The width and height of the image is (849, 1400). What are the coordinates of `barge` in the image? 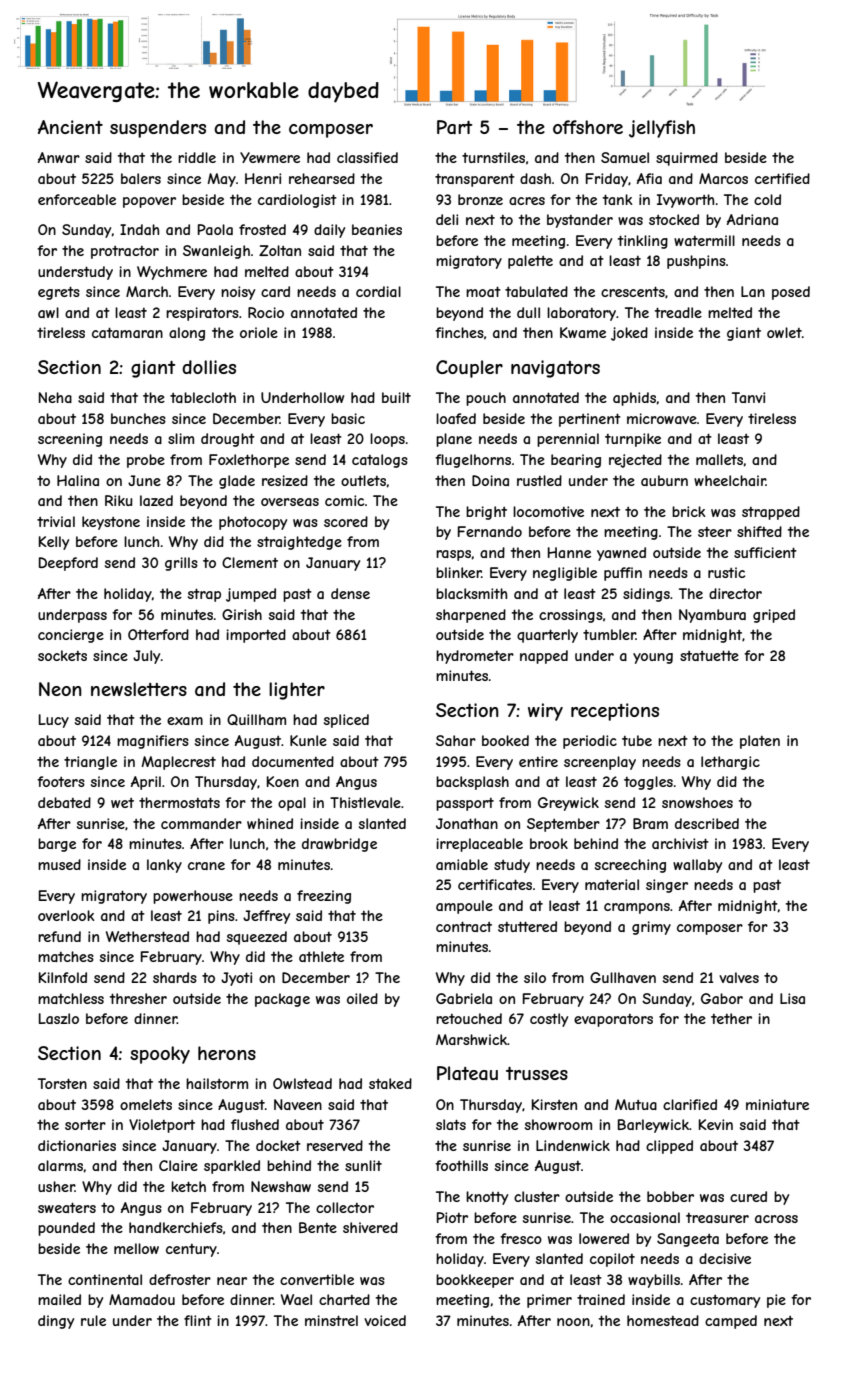 It's located at (57, 845).
